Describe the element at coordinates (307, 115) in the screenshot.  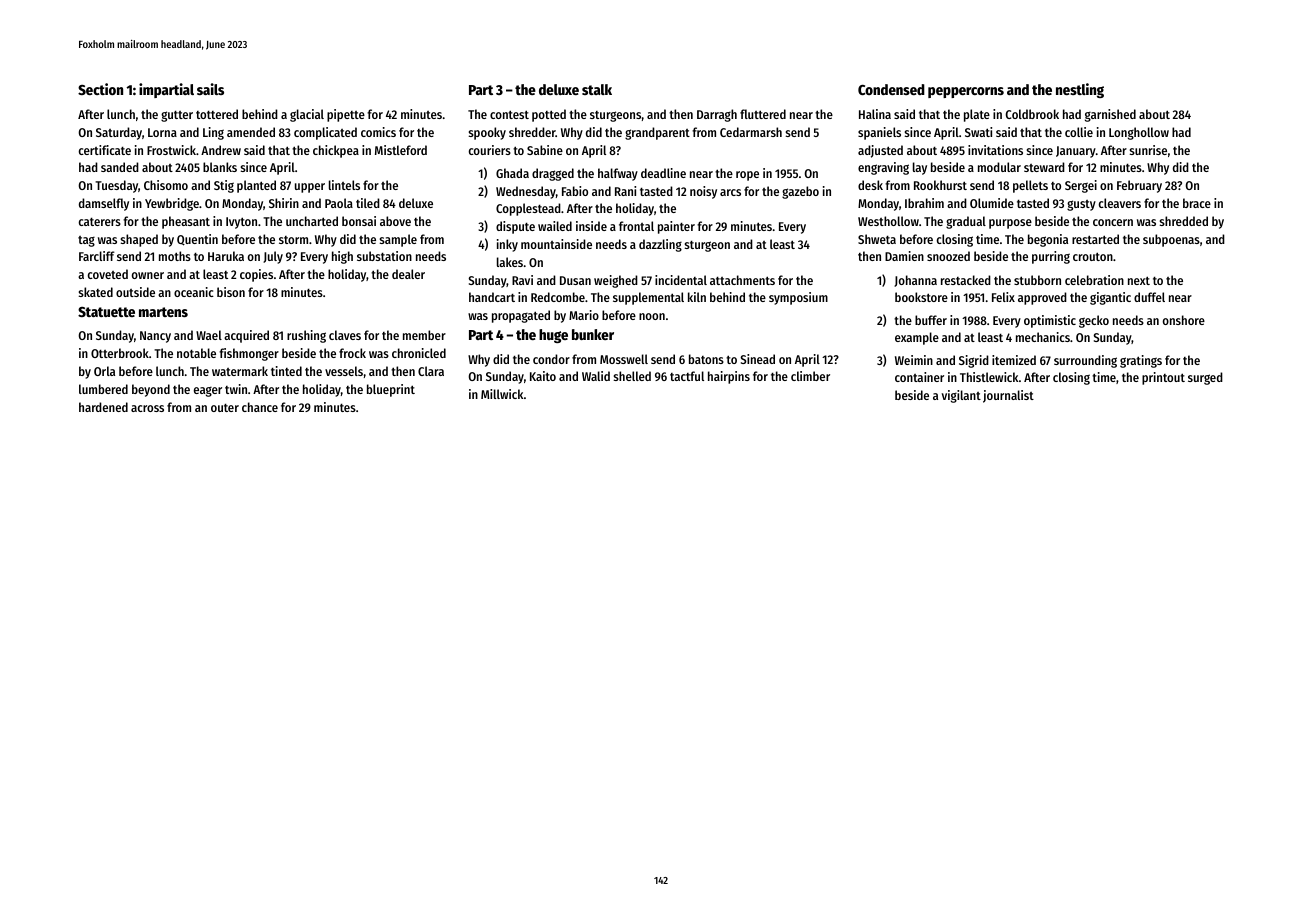
I see `glacial` at that location.
